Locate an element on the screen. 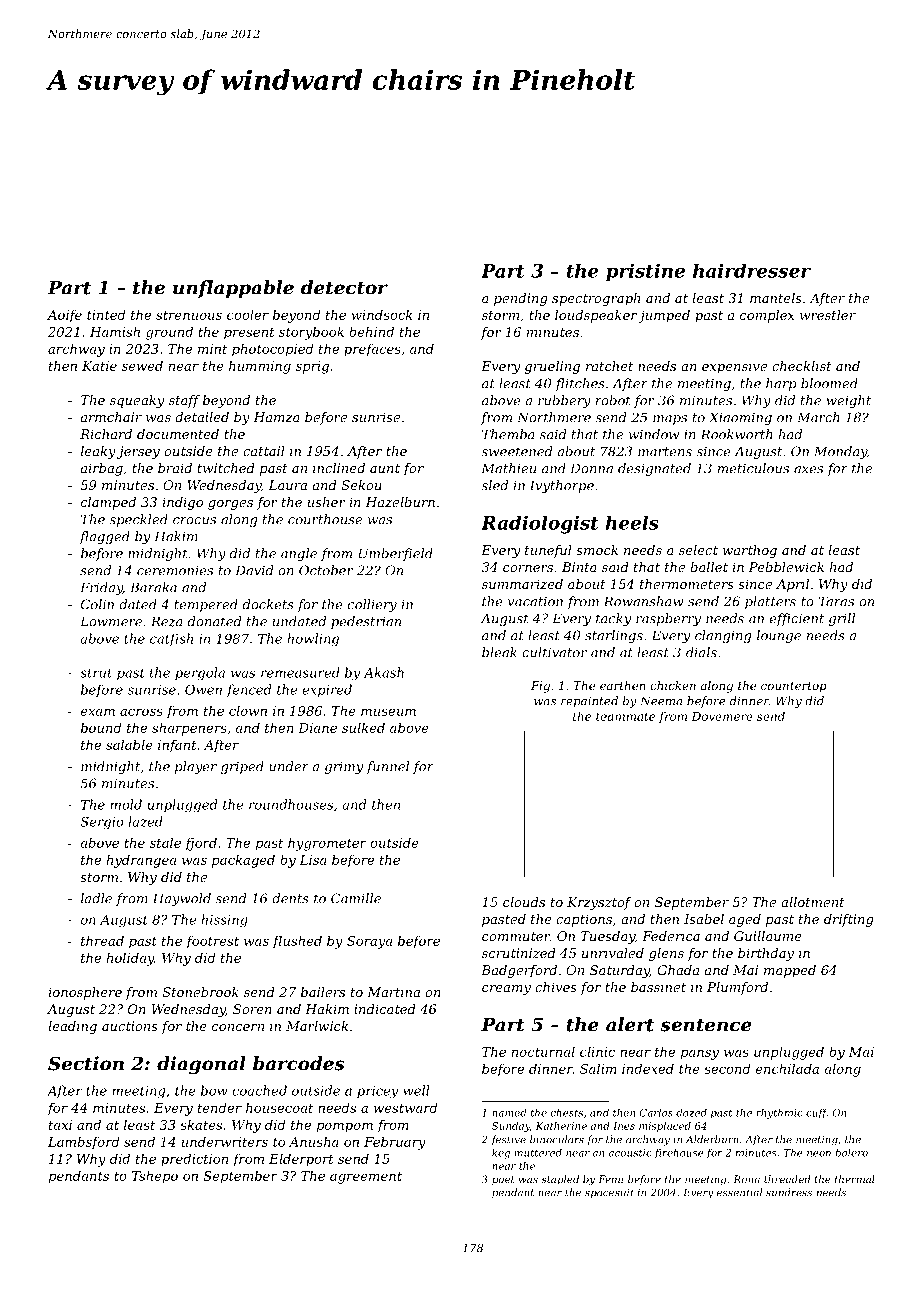  unflappable is located at coordinates (233, 289).
